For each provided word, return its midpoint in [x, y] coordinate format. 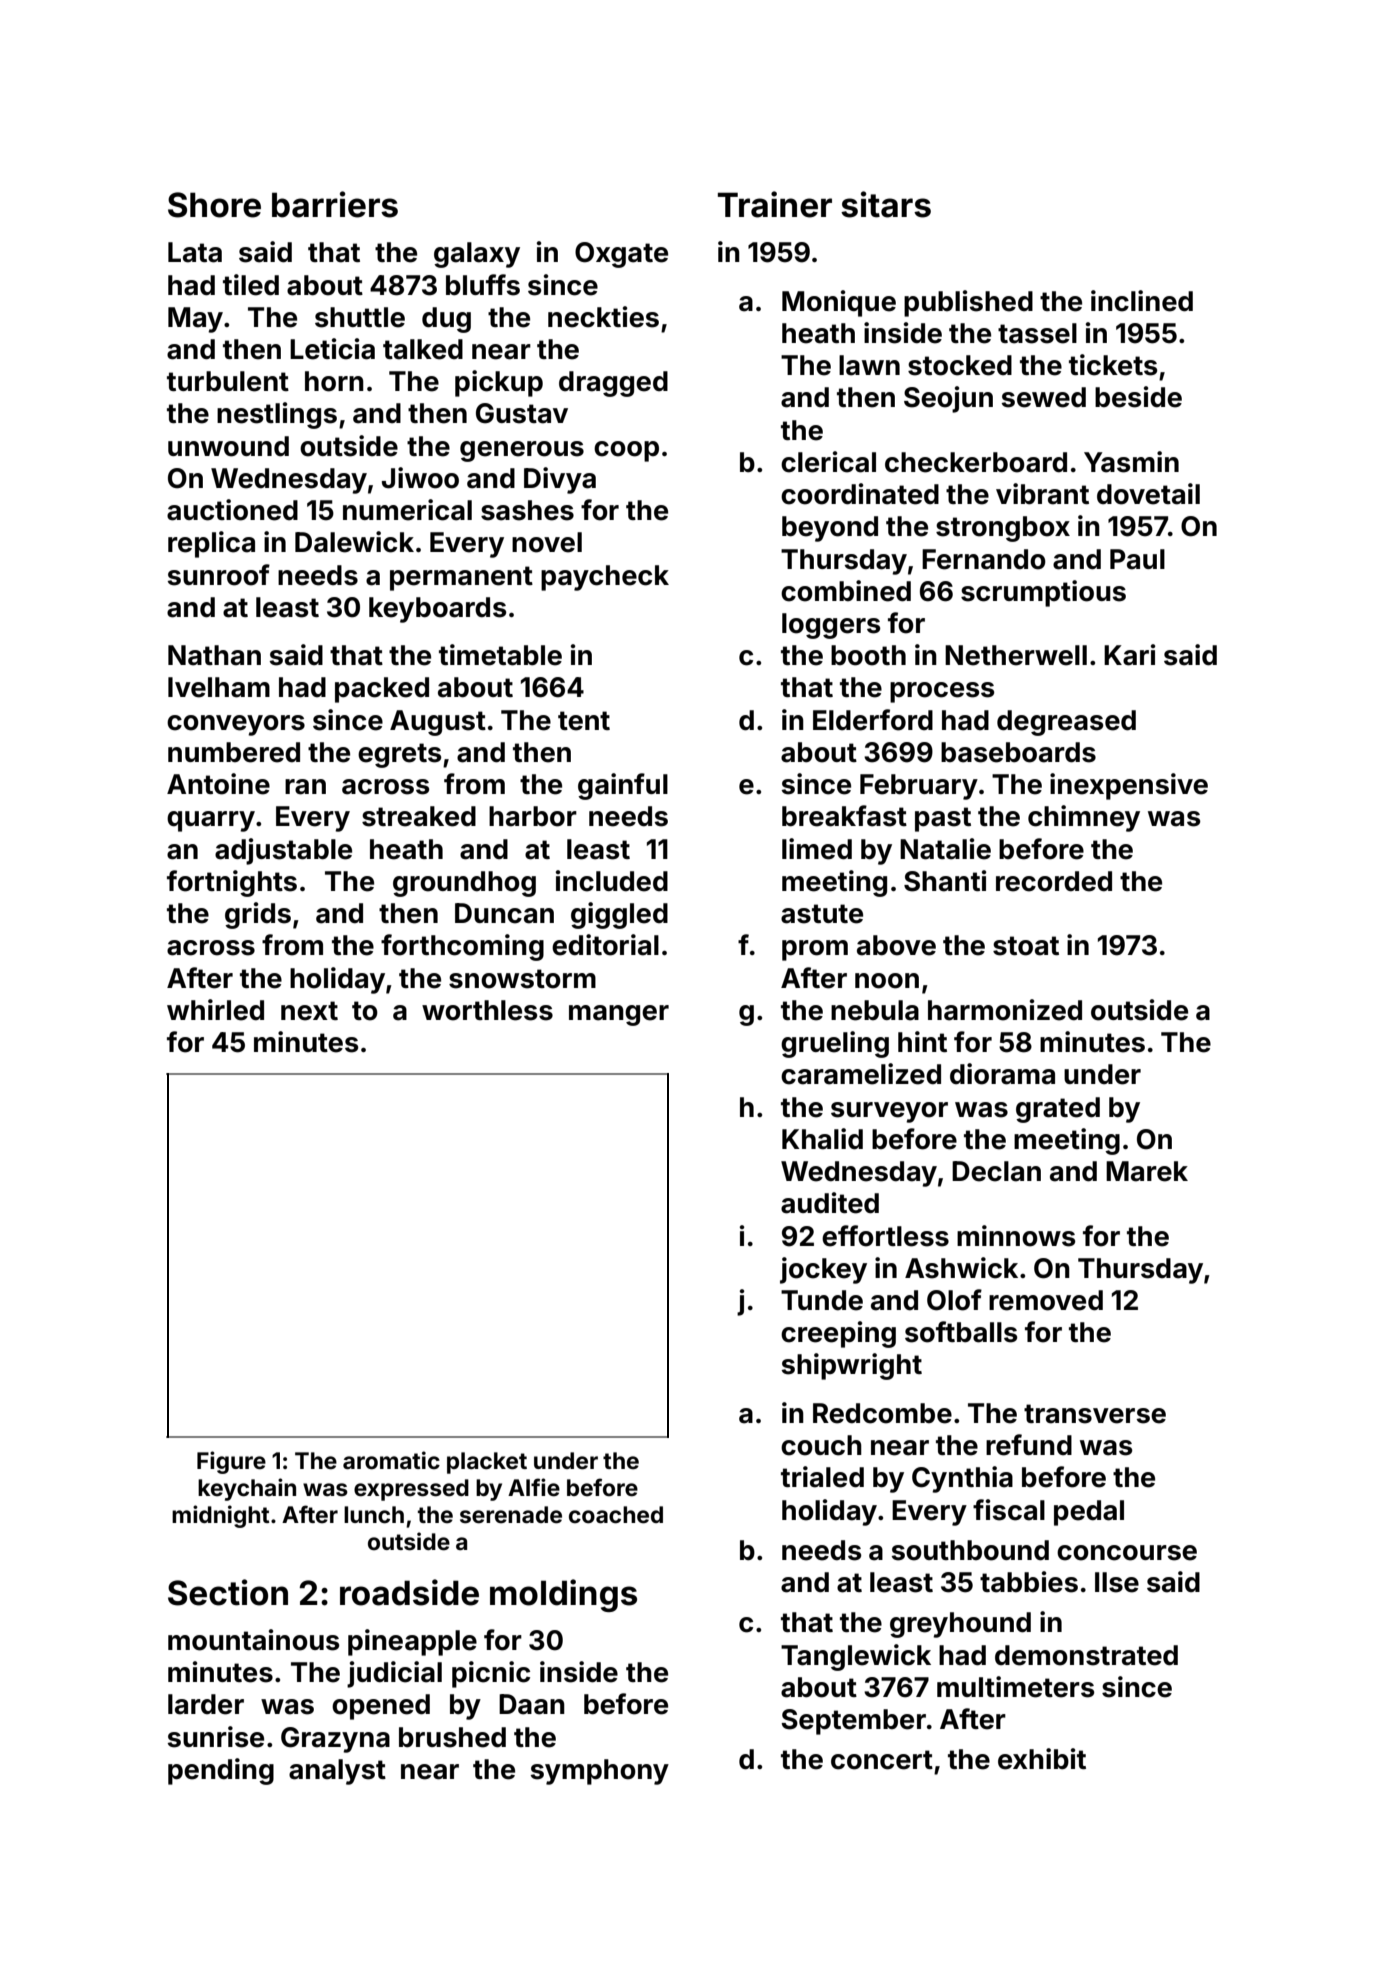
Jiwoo [420, 478]
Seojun [948, 399]
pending [221, 1771]
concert [882, 1760]
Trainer [775, 204]
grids [258, 915]
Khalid [822, 1139]
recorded [1054, 881]
